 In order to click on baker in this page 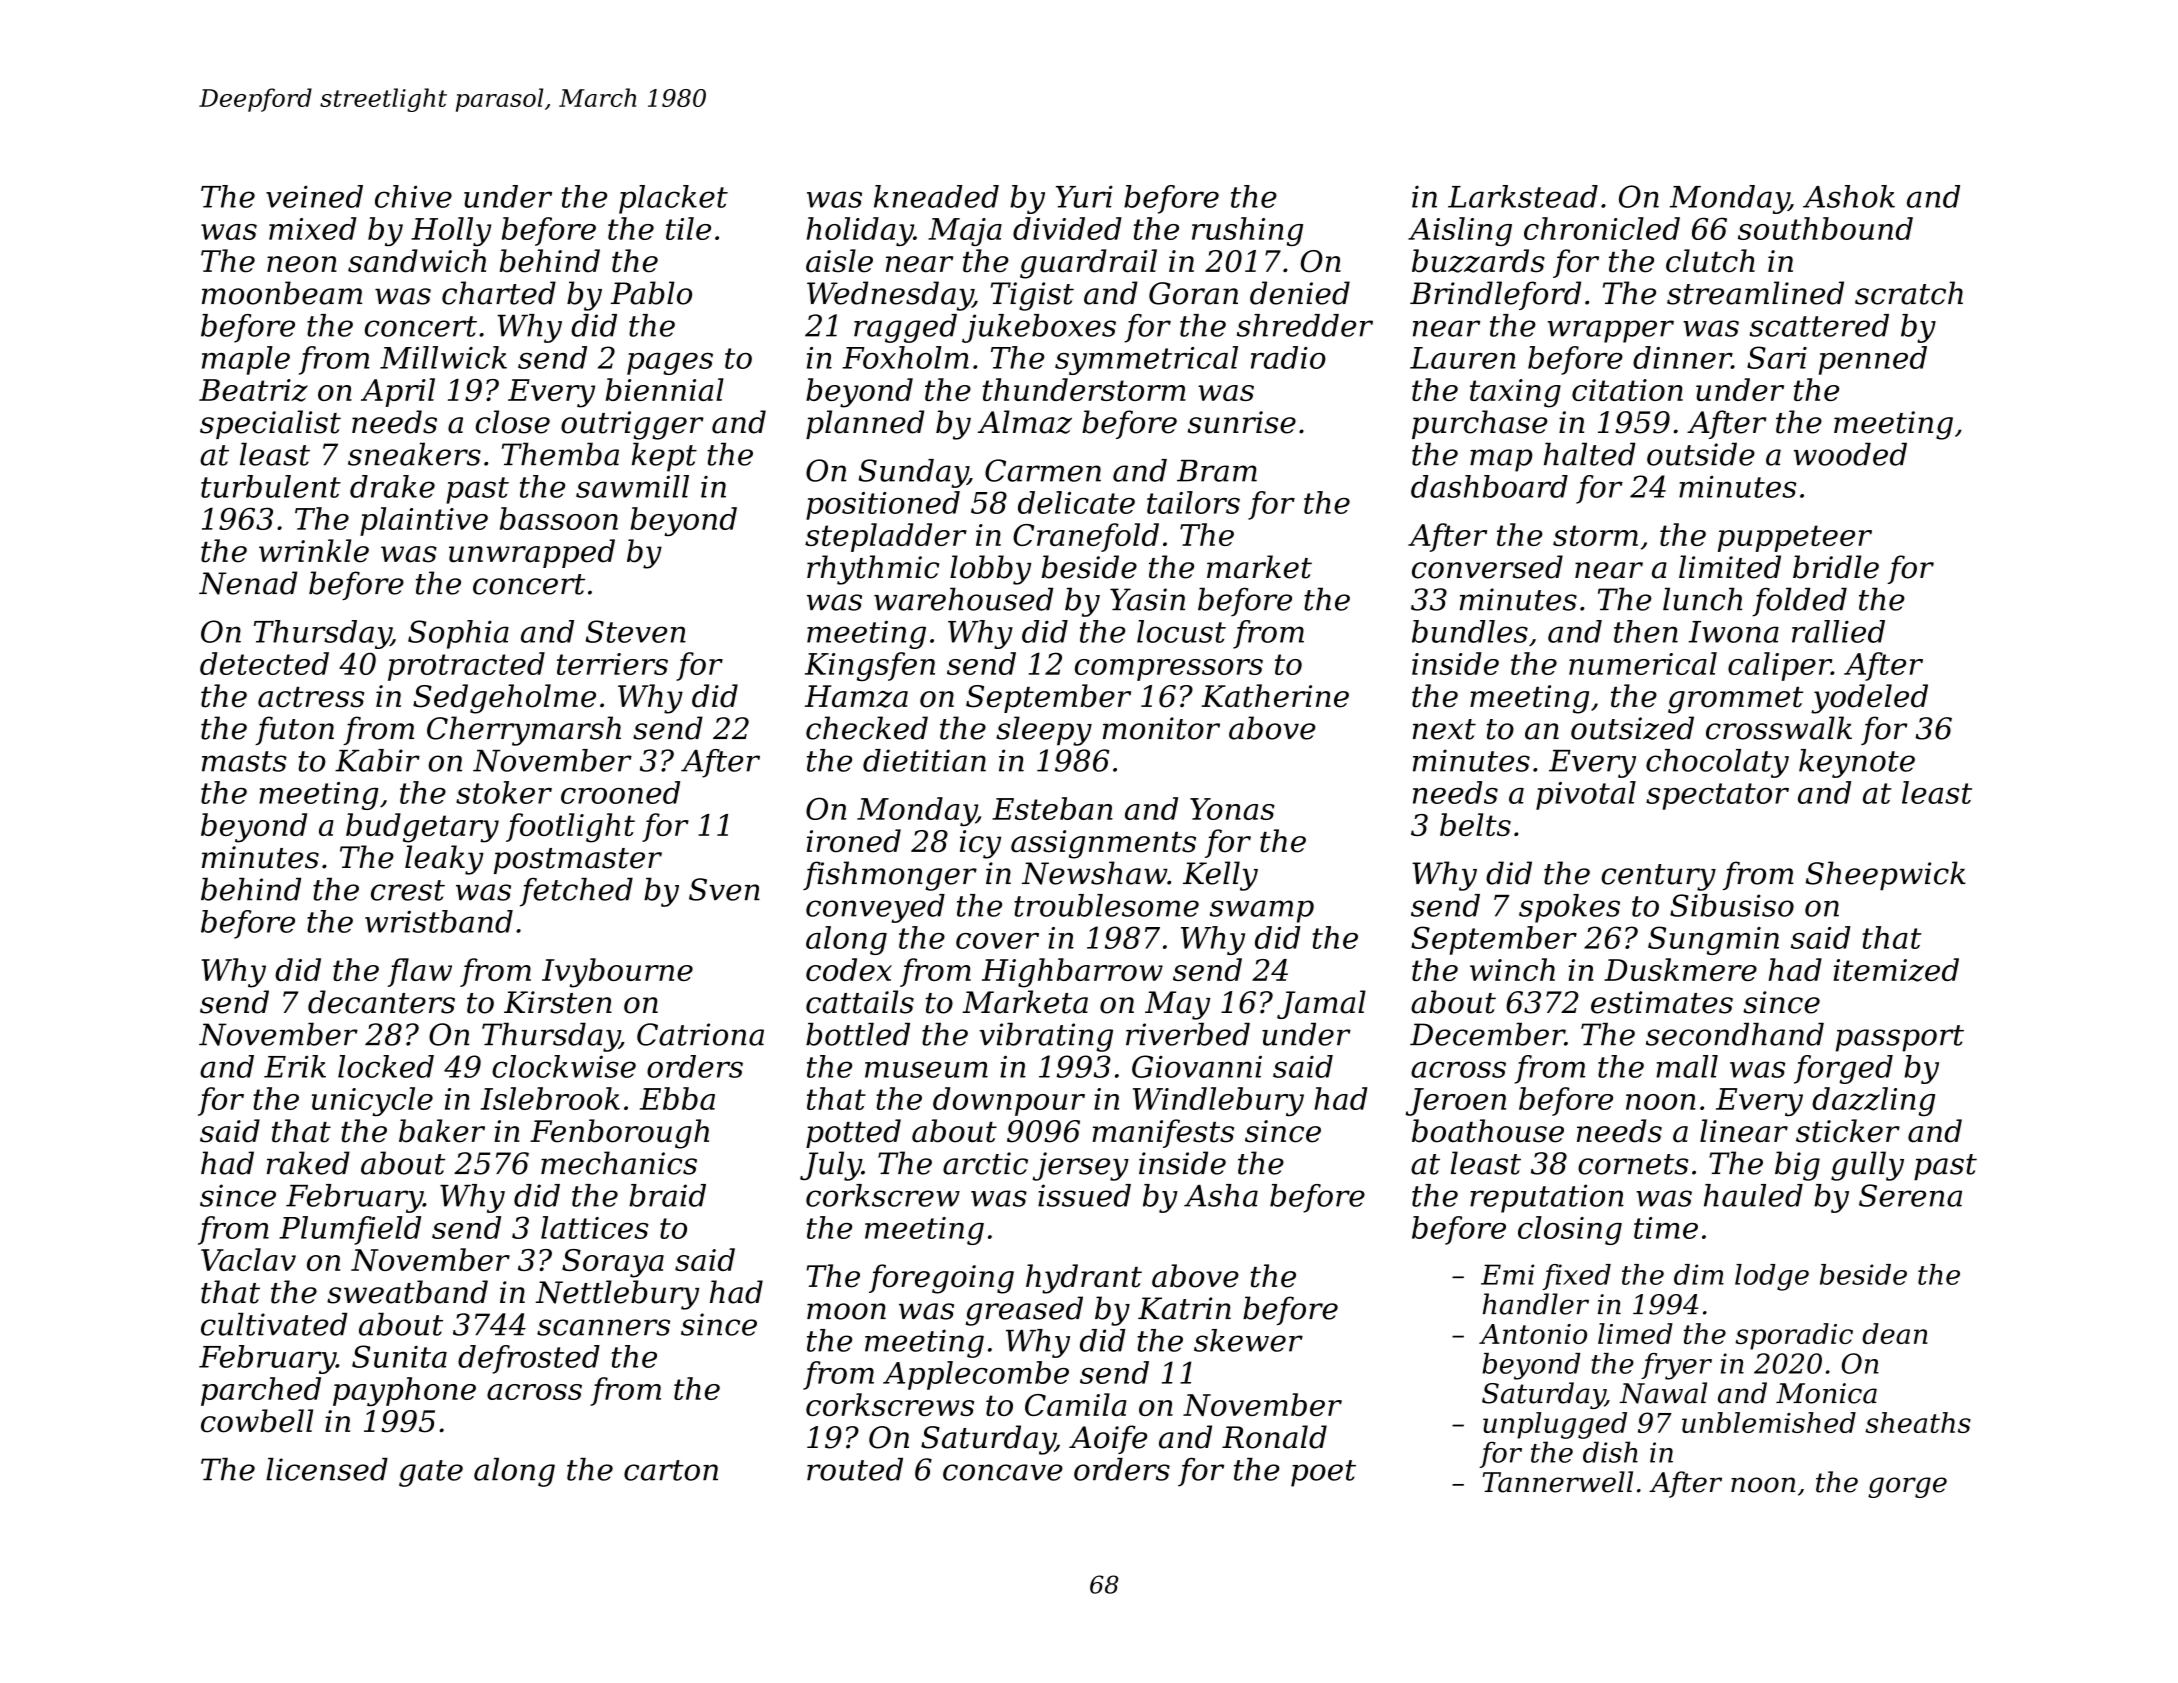, I will do `click(442, 1131)`.
